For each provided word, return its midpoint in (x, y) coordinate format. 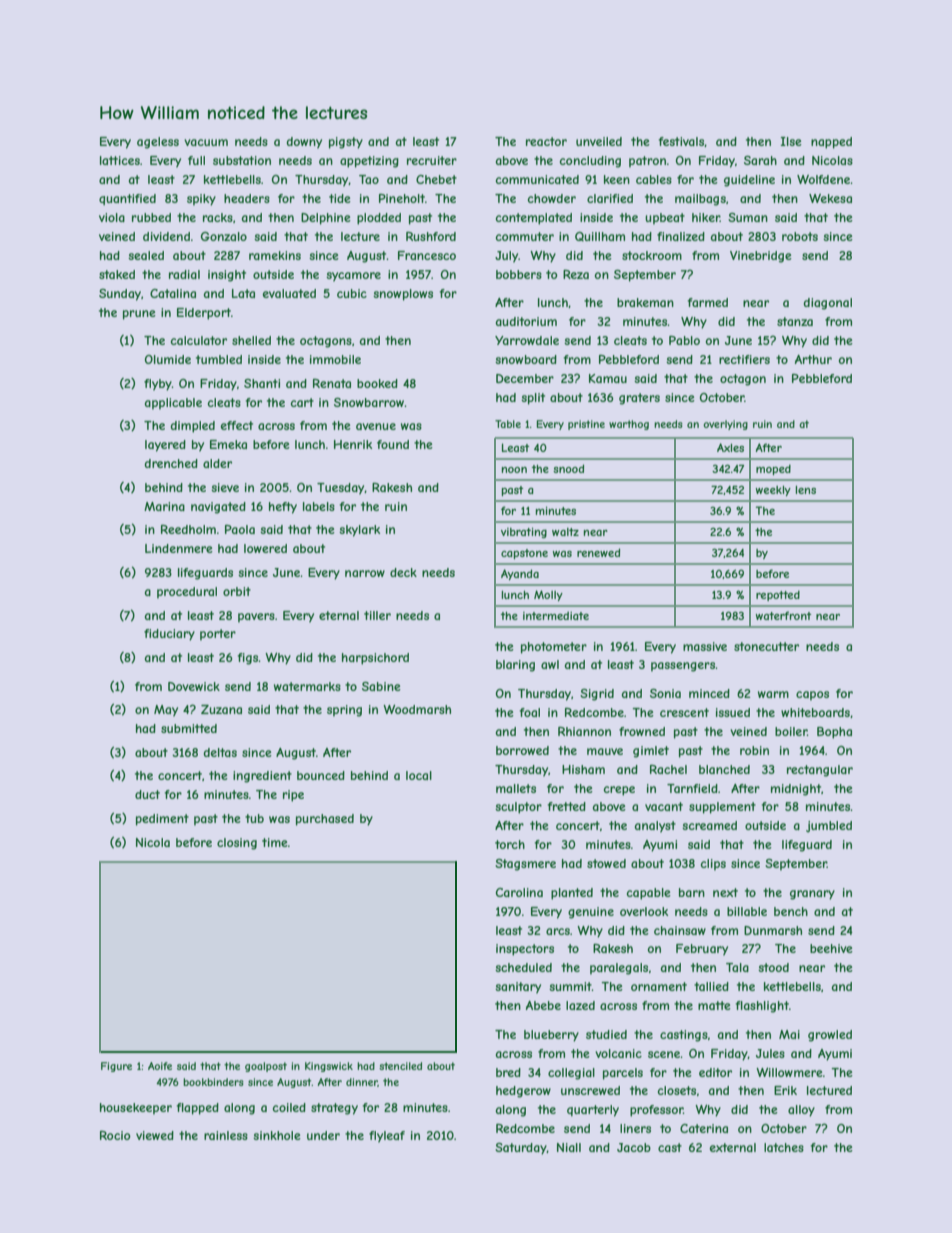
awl (550, 664)
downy (304, 143)
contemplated (534, 219)
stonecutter (766, 646)
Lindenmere (179, 548)
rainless (226, 1135)
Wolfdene (824, 179)
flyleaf (387, 1137)
